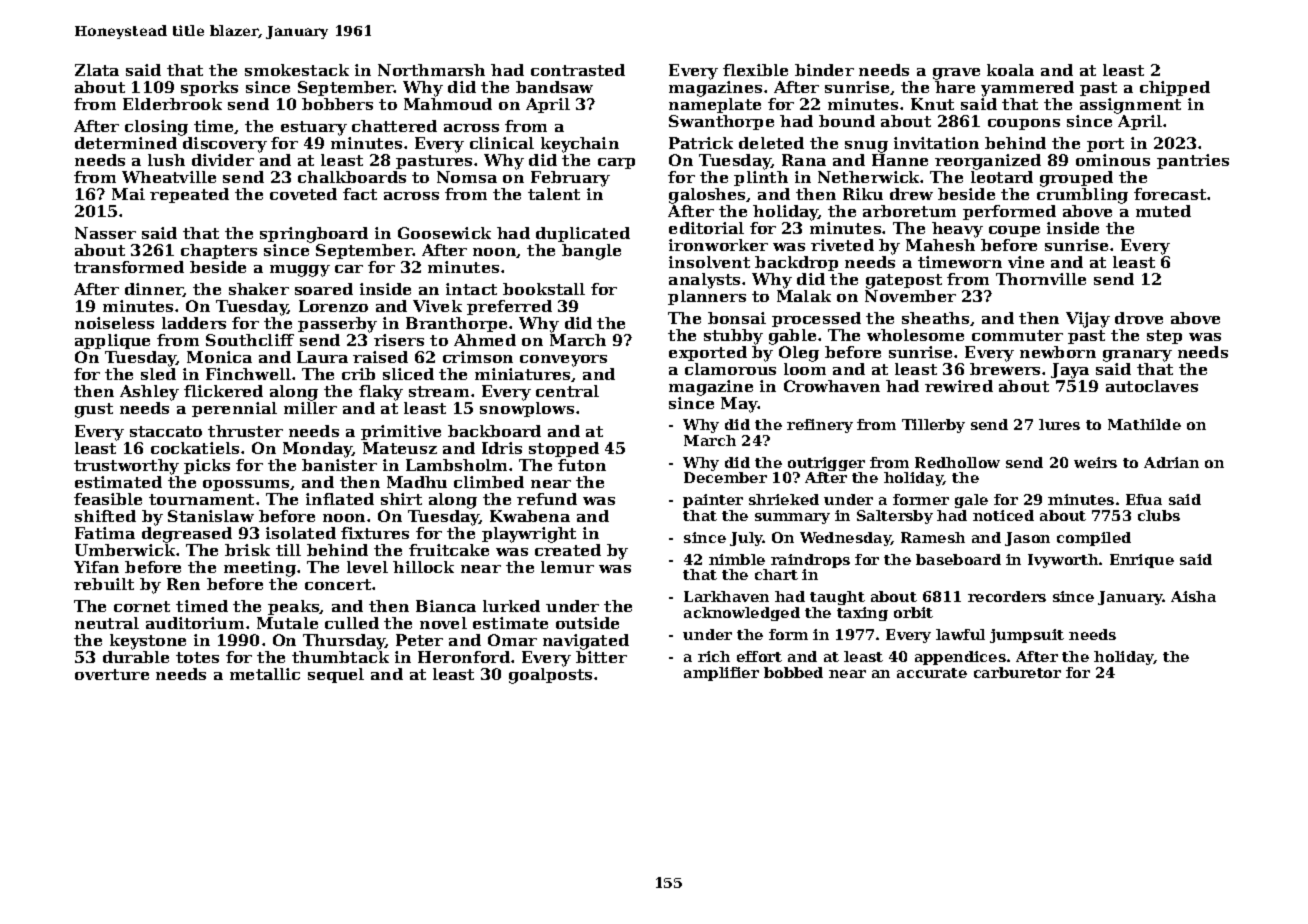 The height and width of the screenshot is (924, 1308). What do you see at coordinates (796, 263) in the screenshot?
I see `backdrop` at bounding box center [796, 263].
